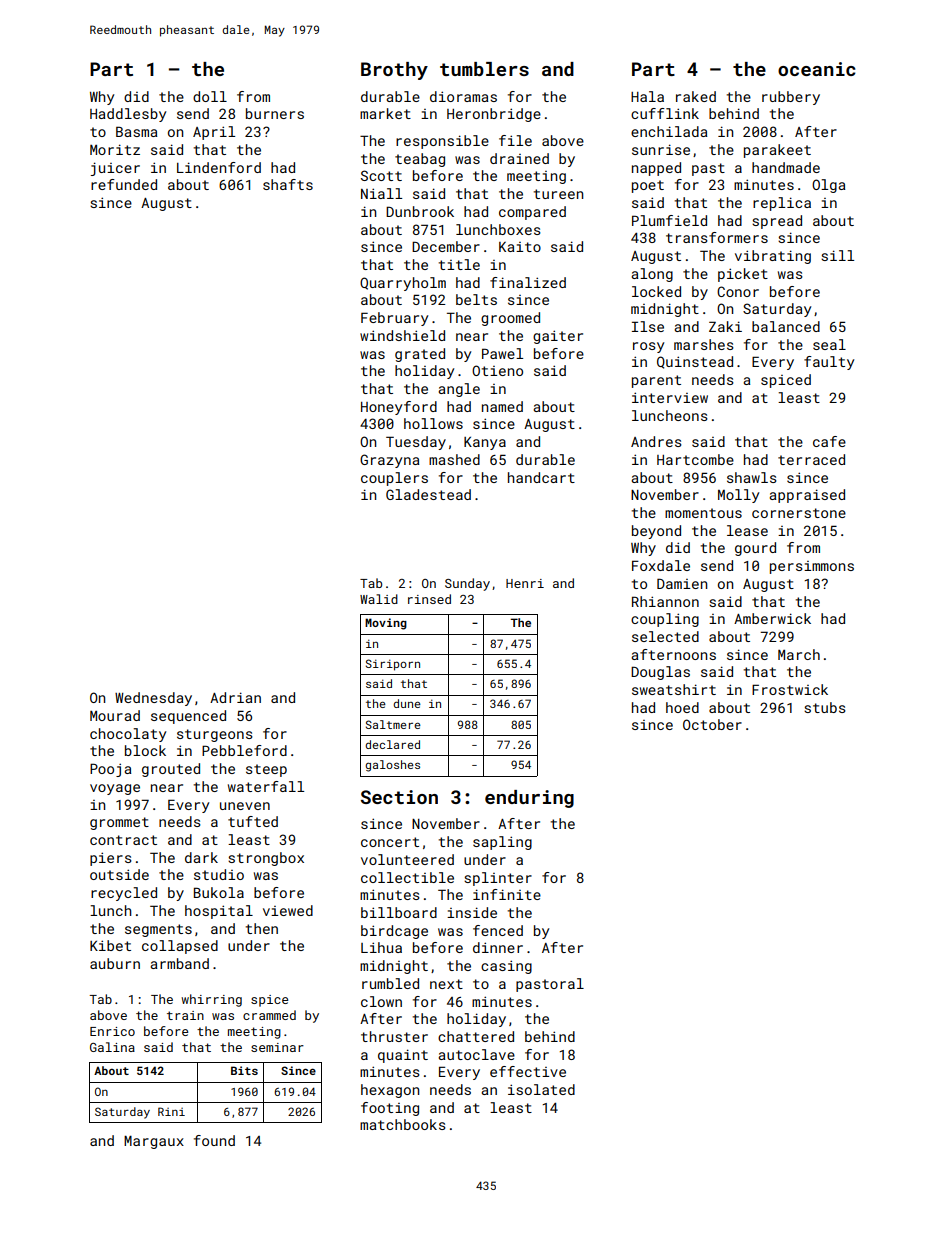  What do you see at coordinates (520, 247) in the document?
I see `Kaito` at bounding box center [520, 247].
